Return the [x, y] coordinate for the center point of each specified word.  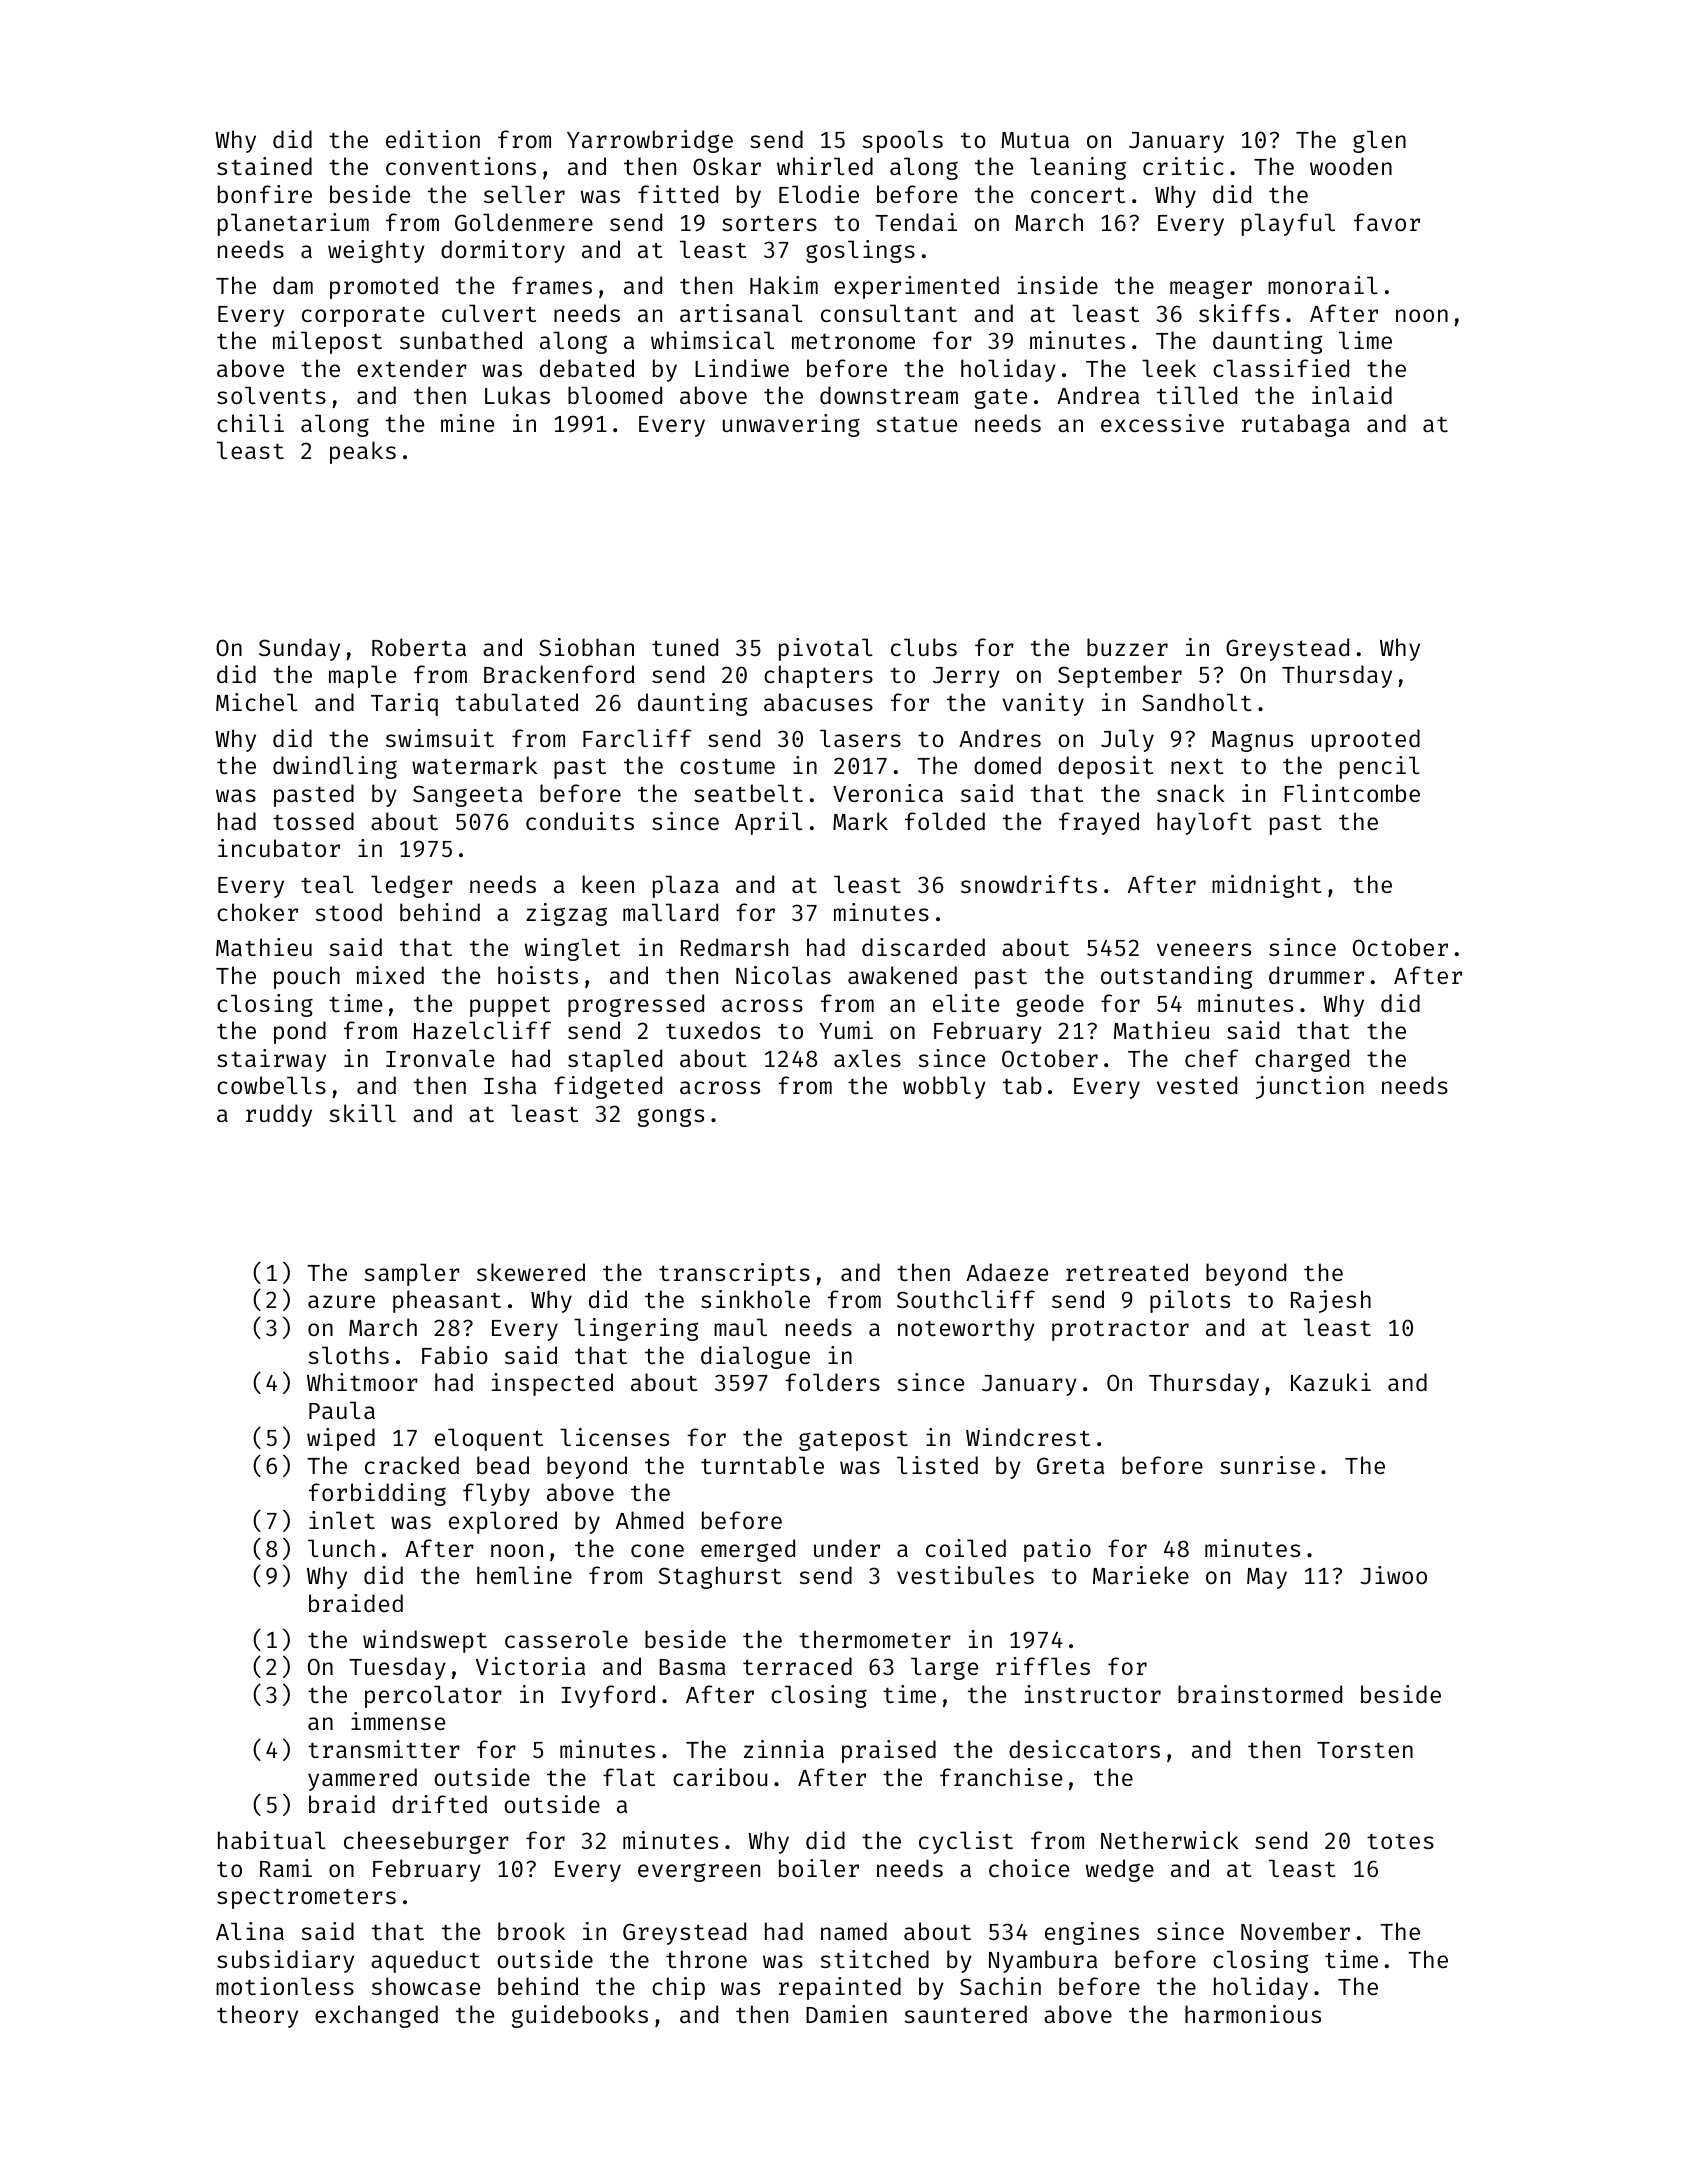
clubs [924, 647]
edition [433, 139]
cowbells [271, 1085]
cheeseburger [426, 1842]
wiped [341, 1439]
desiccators [1084, 1749]
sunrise [1267, 1465]
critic [1183, 166]
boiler [819, 1868]
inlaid [1352, 395]
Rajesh [1331, 1301]
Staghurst [720, 1577]
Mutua [1035, 140]
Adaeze [1007, 1272]
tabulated [517, 702]
